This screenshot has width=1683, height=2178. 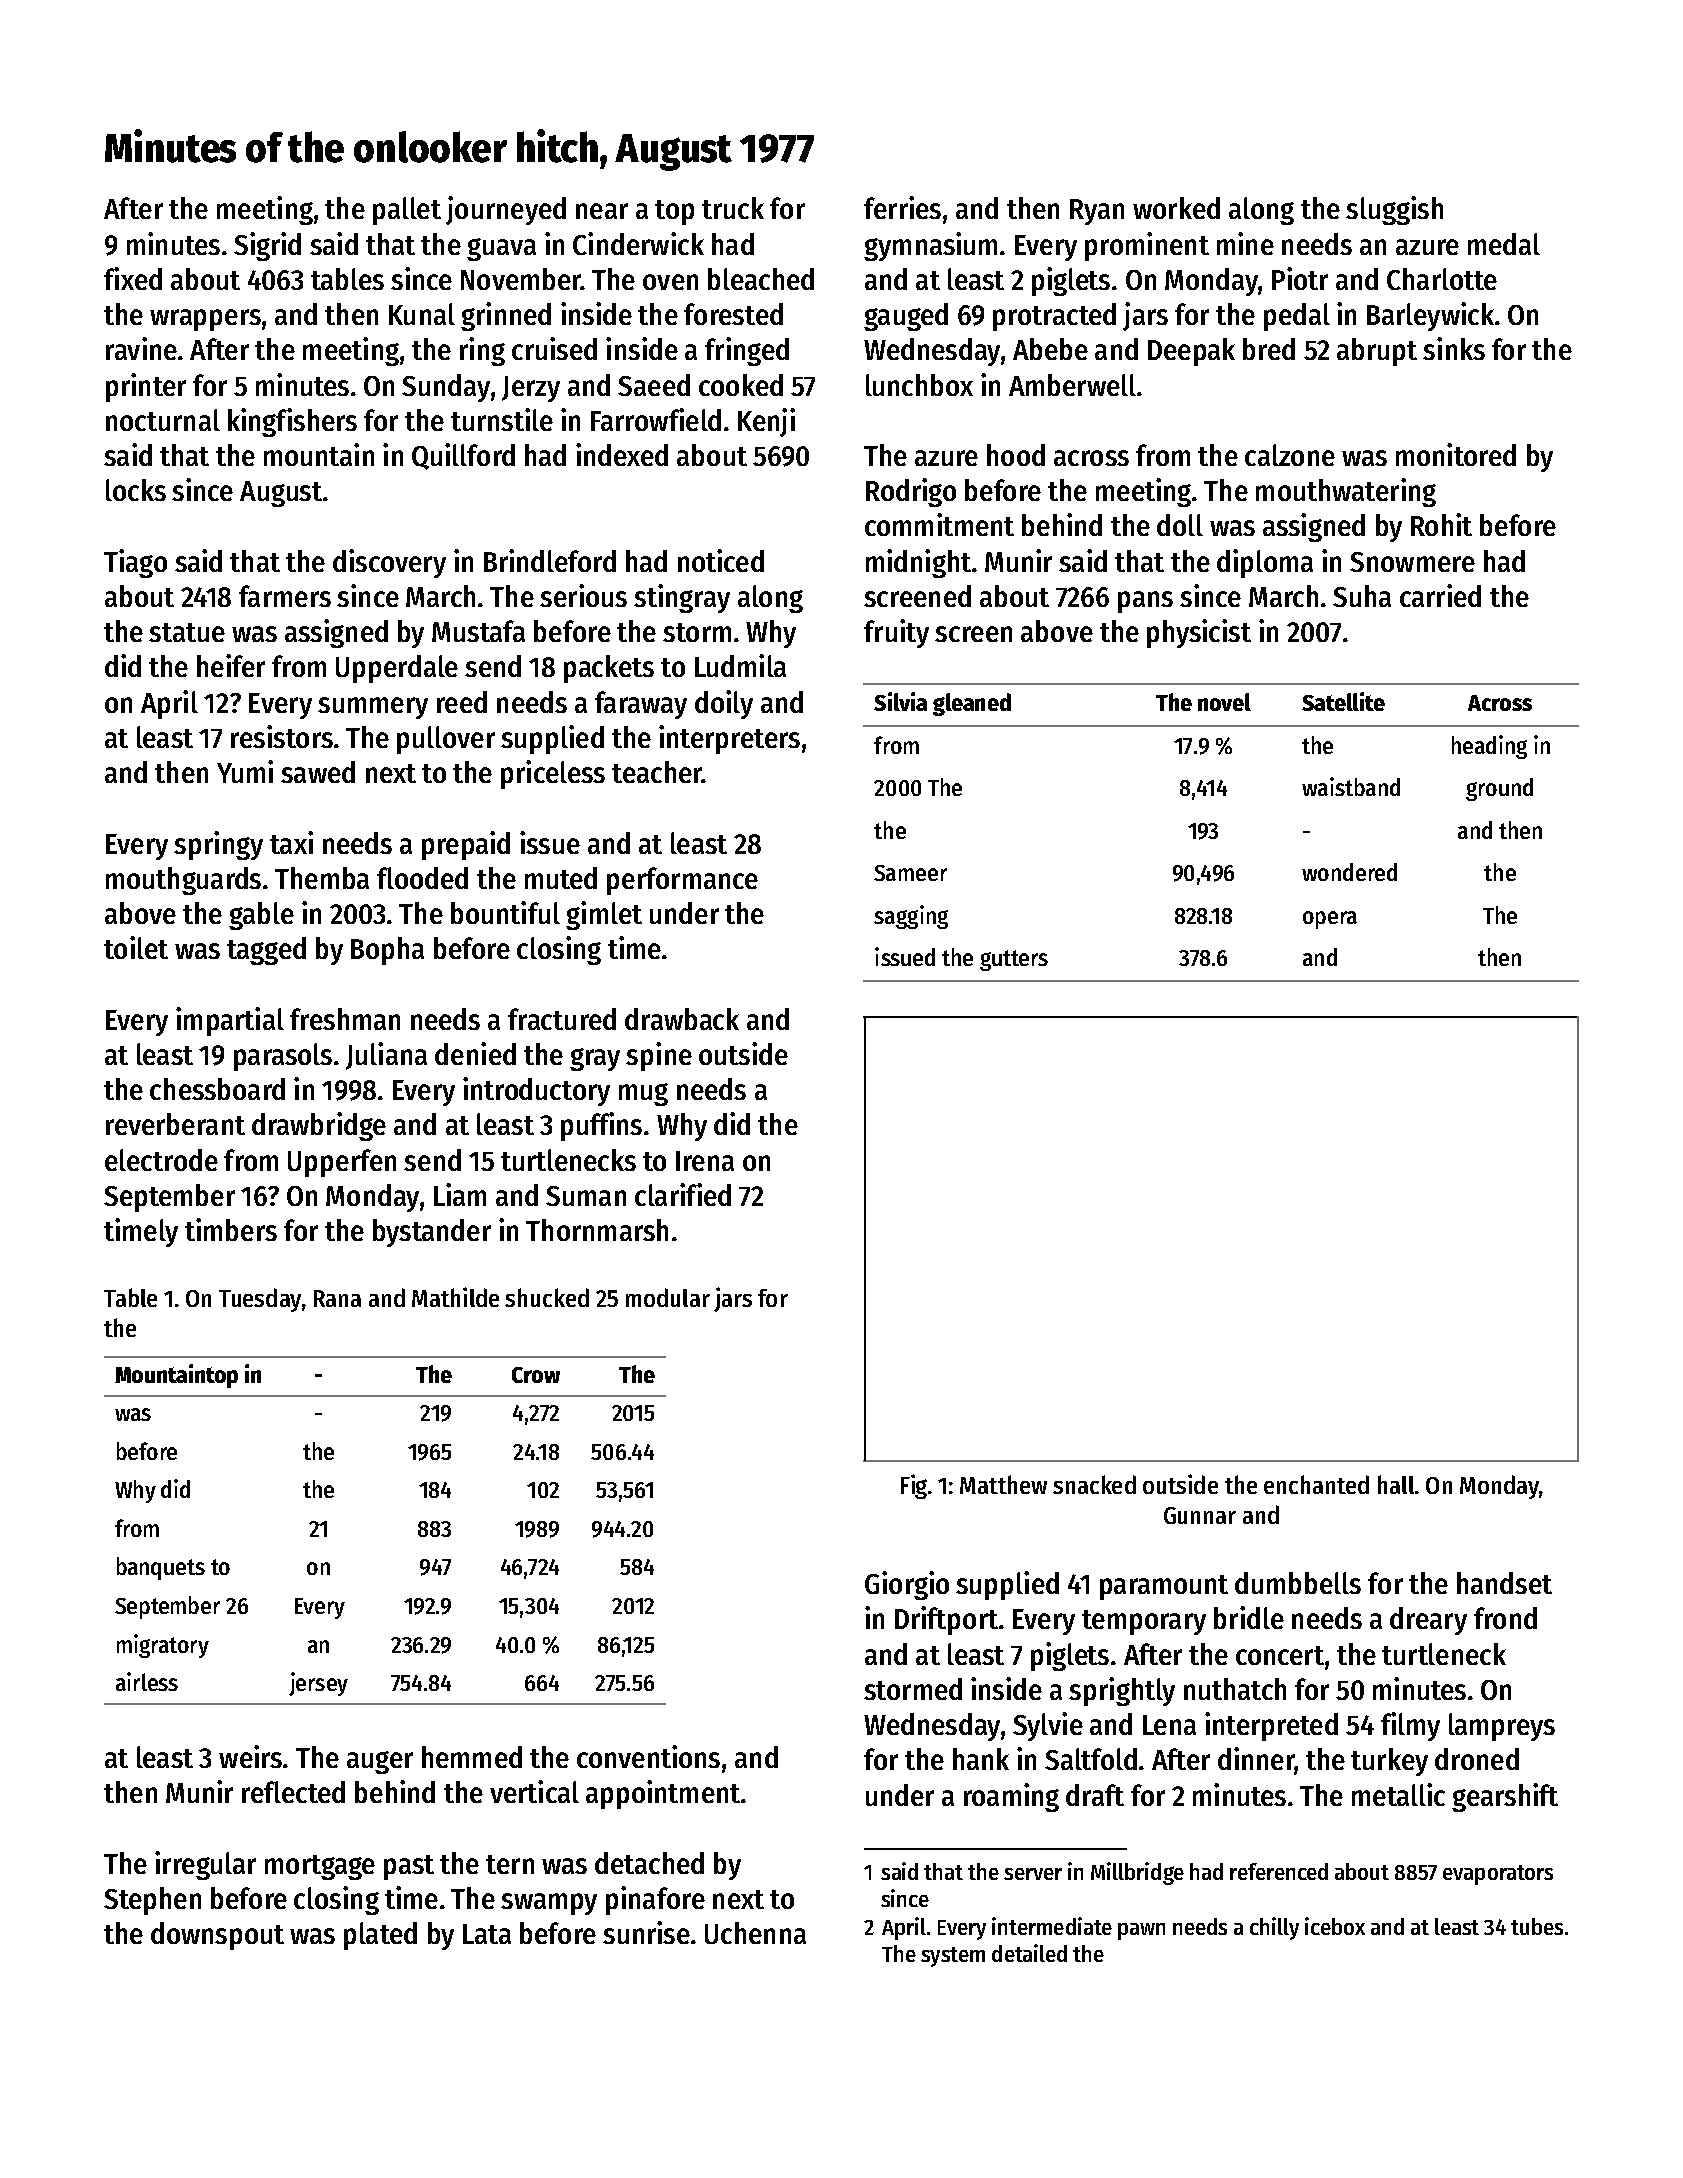 I want to click on Sameer, so click(x=910, y=873).
